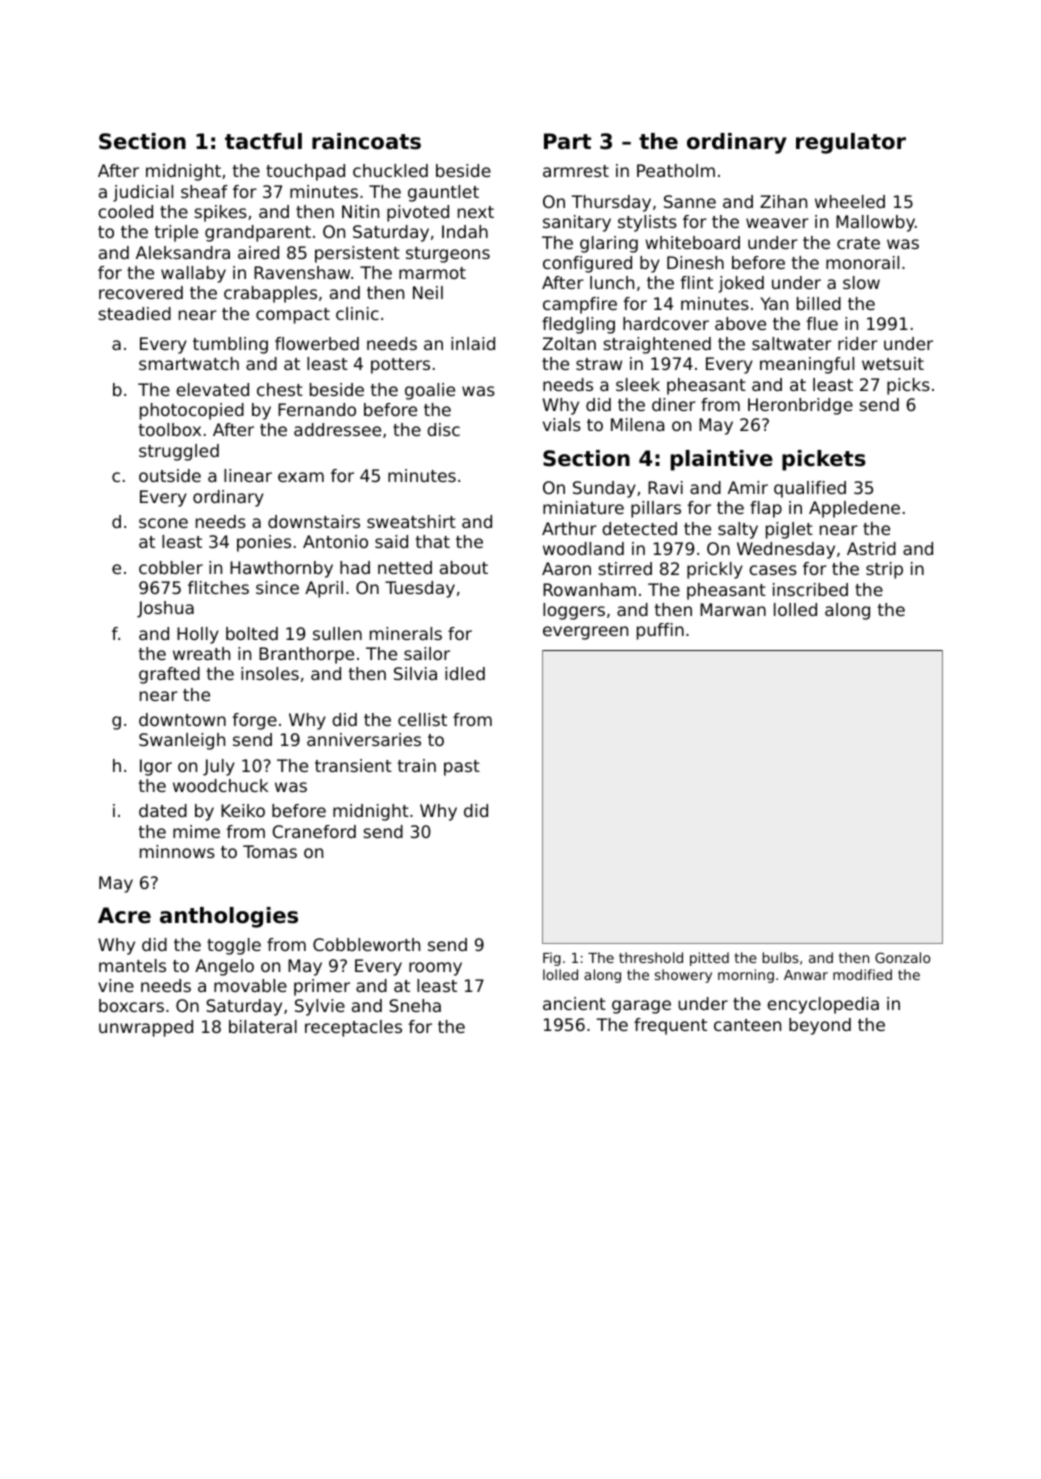 The height and width of the page is (1479, 1041). Describe the element at coordinates (741, 284) in the page. I see `joked` at that location.
